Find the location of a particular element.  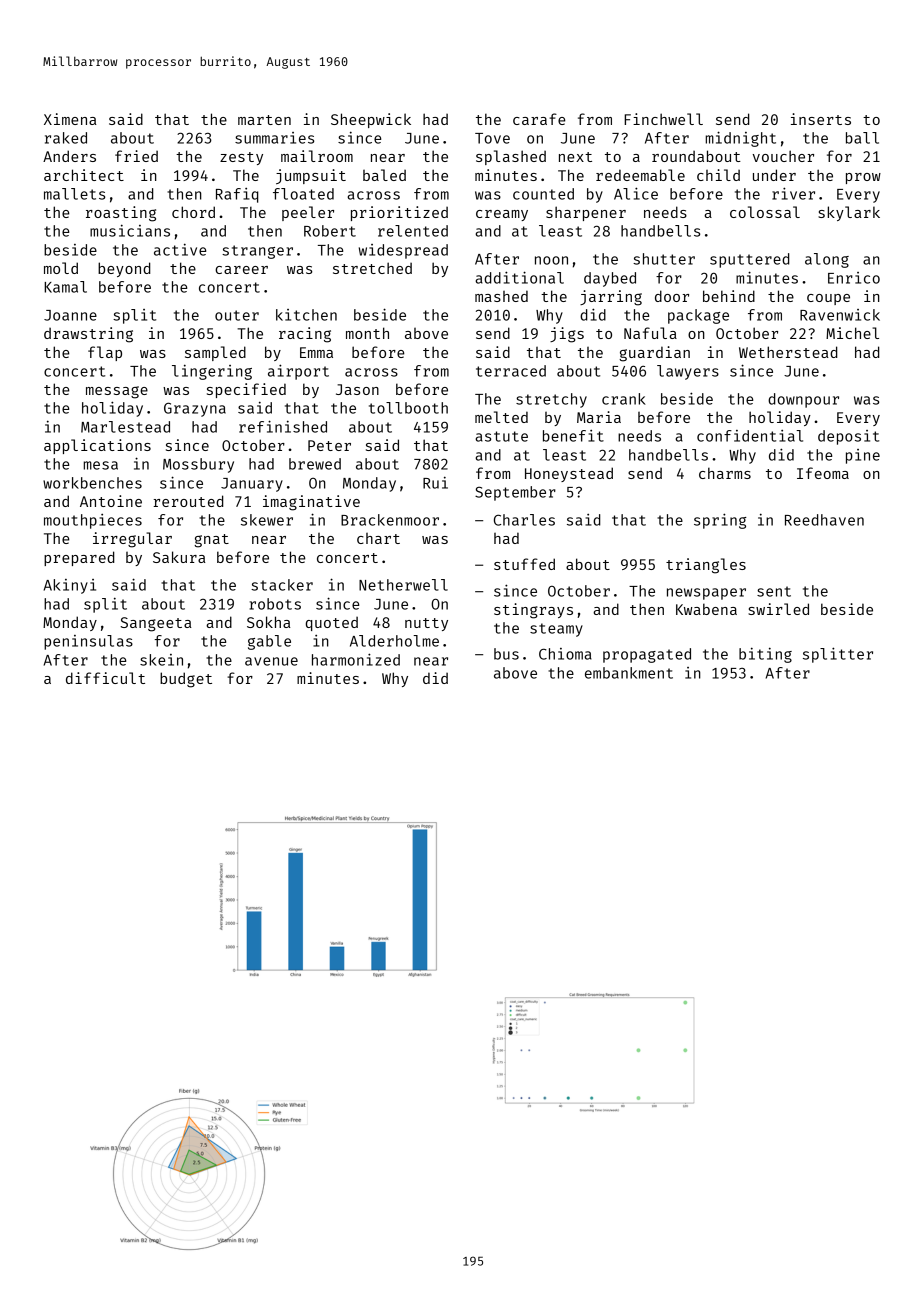

deposit is located at coordinates (848, 437).
